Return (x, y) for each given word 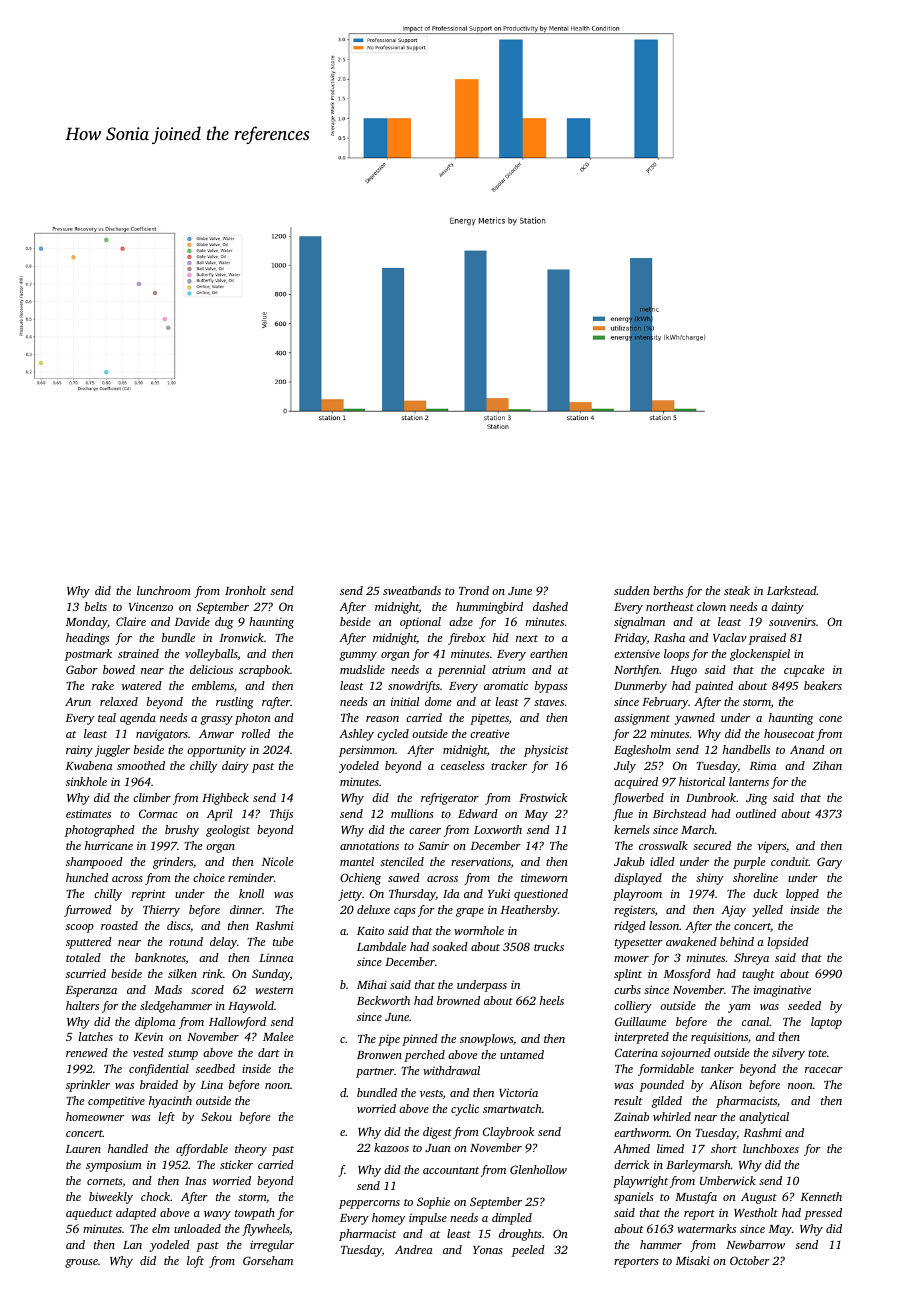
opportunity (216, 751)
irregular (272, 1246)
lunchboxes (771, 1148)
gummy (358, 656)
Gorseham (268, 1260)
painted (714, 687)
